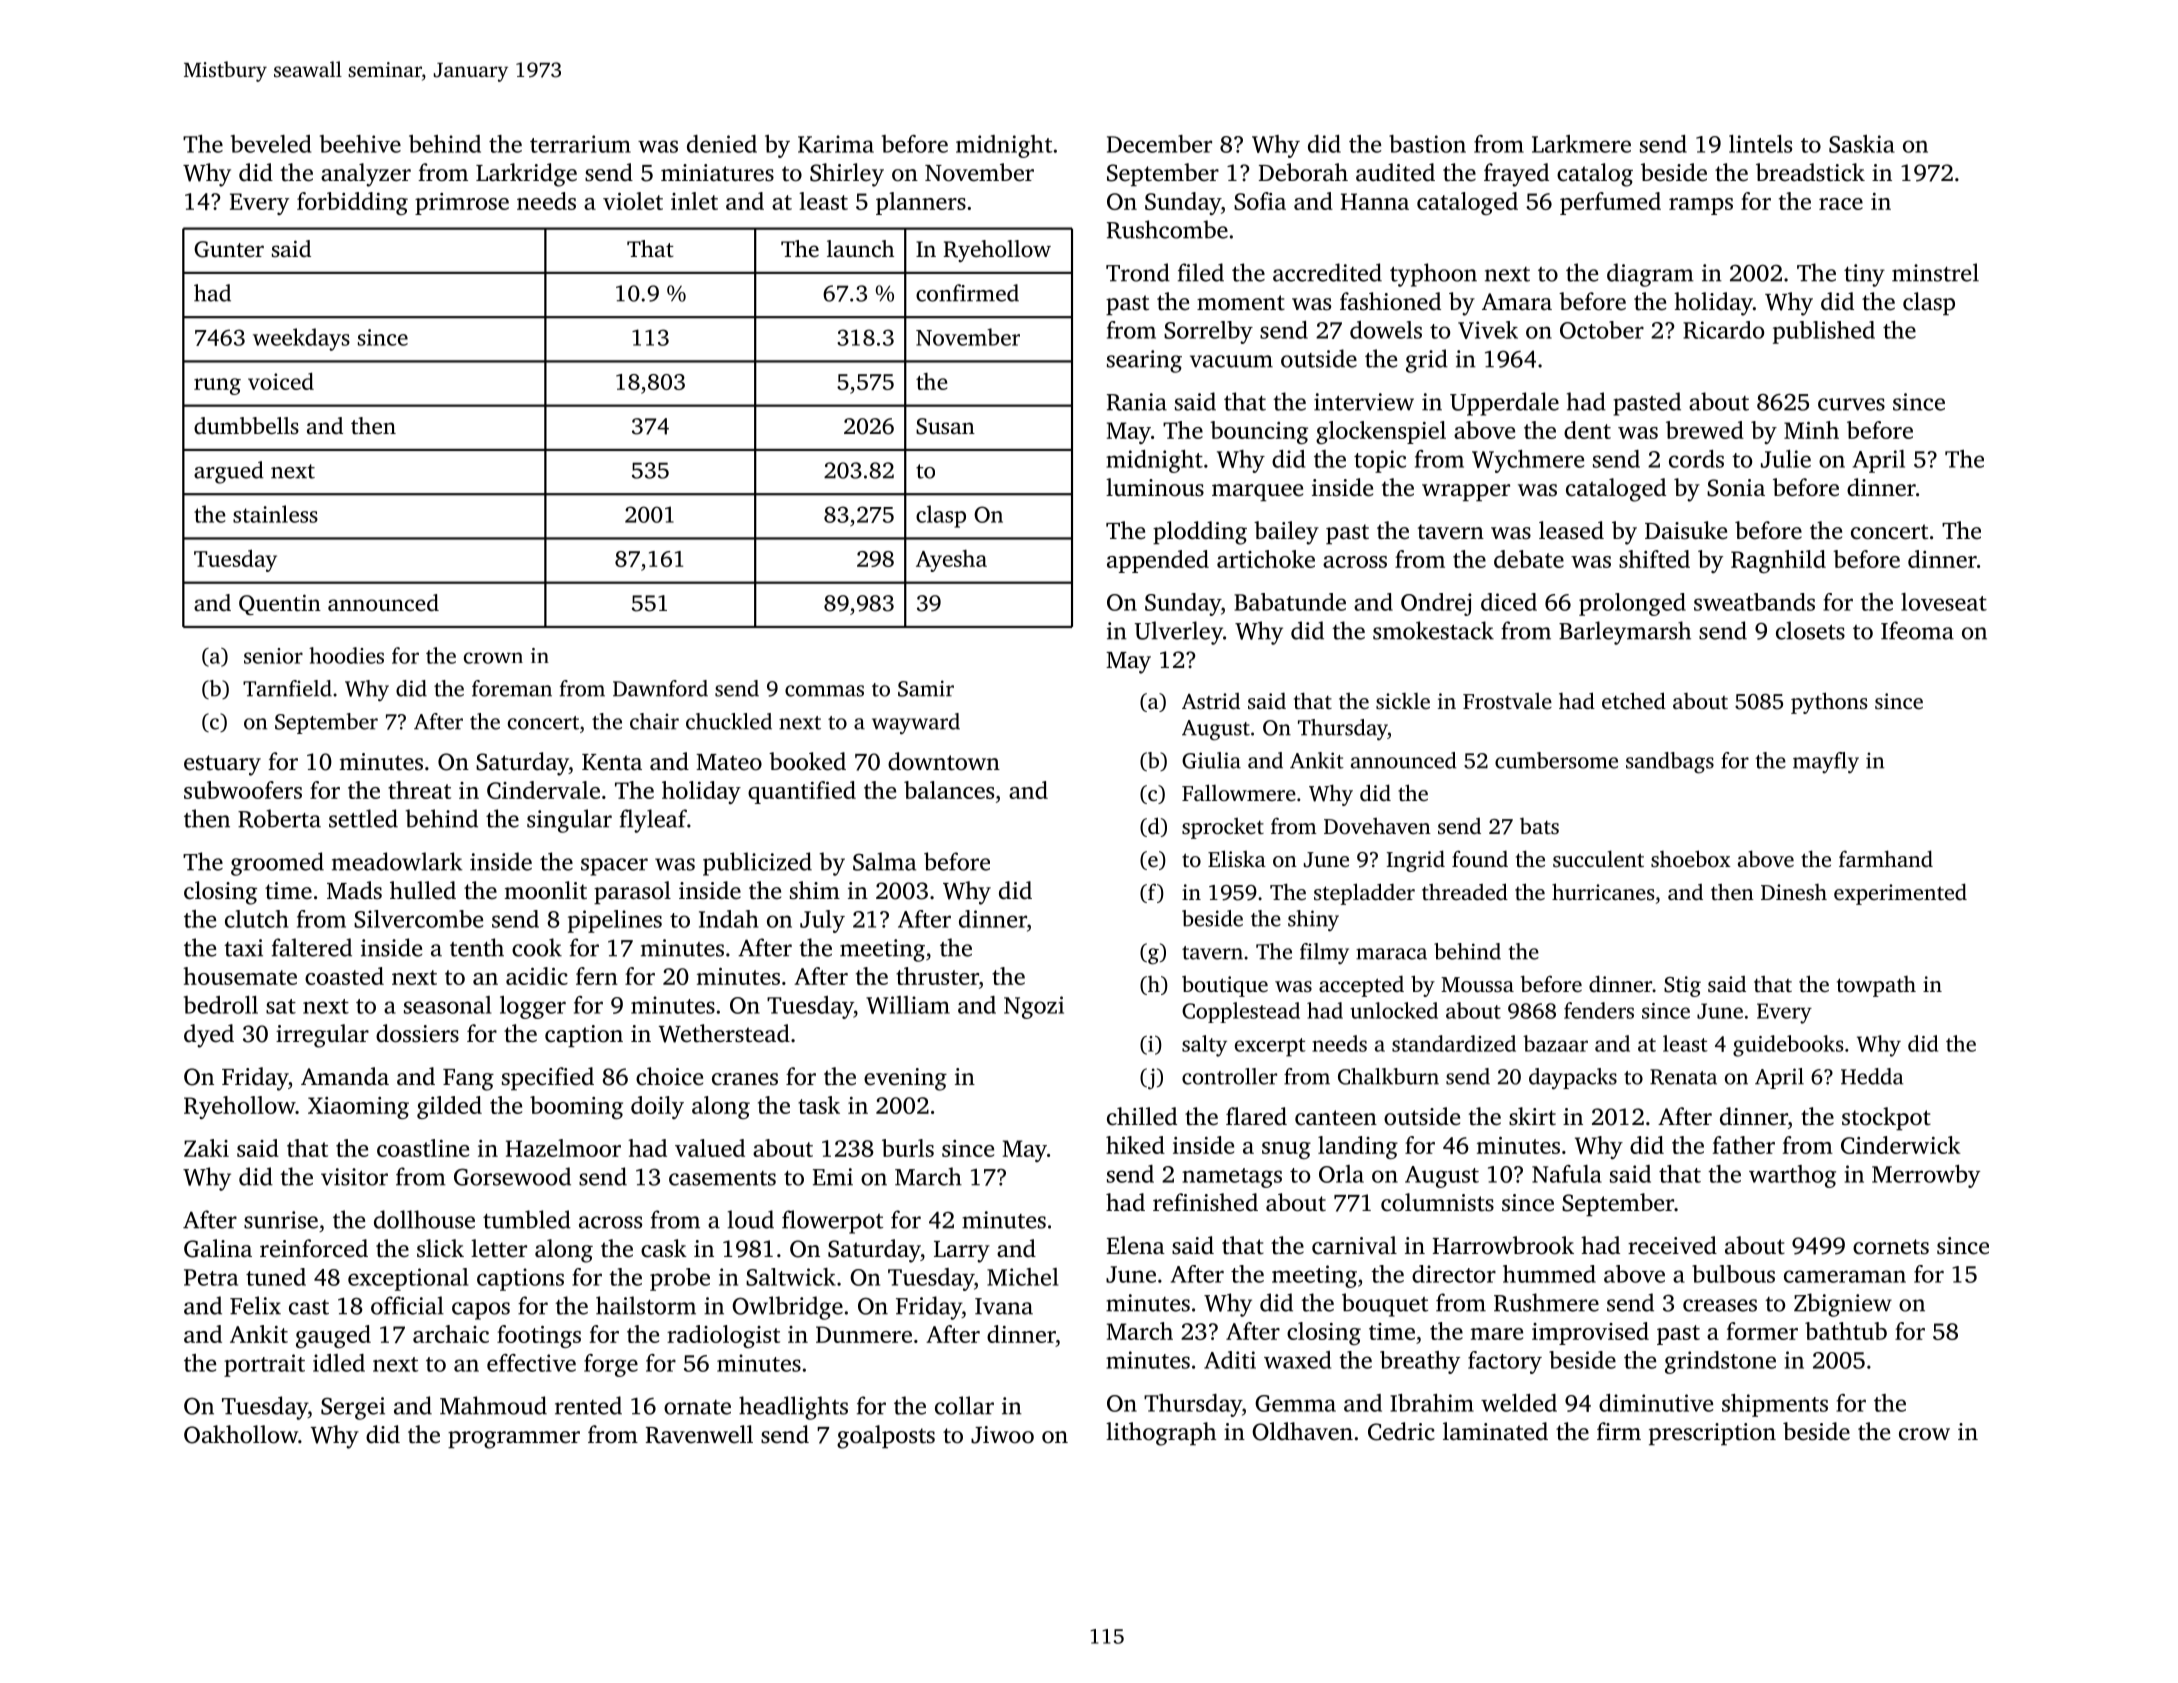  Describe the element at coordinates (945, 426) in the screenshot. I see `Susan` at that location.
